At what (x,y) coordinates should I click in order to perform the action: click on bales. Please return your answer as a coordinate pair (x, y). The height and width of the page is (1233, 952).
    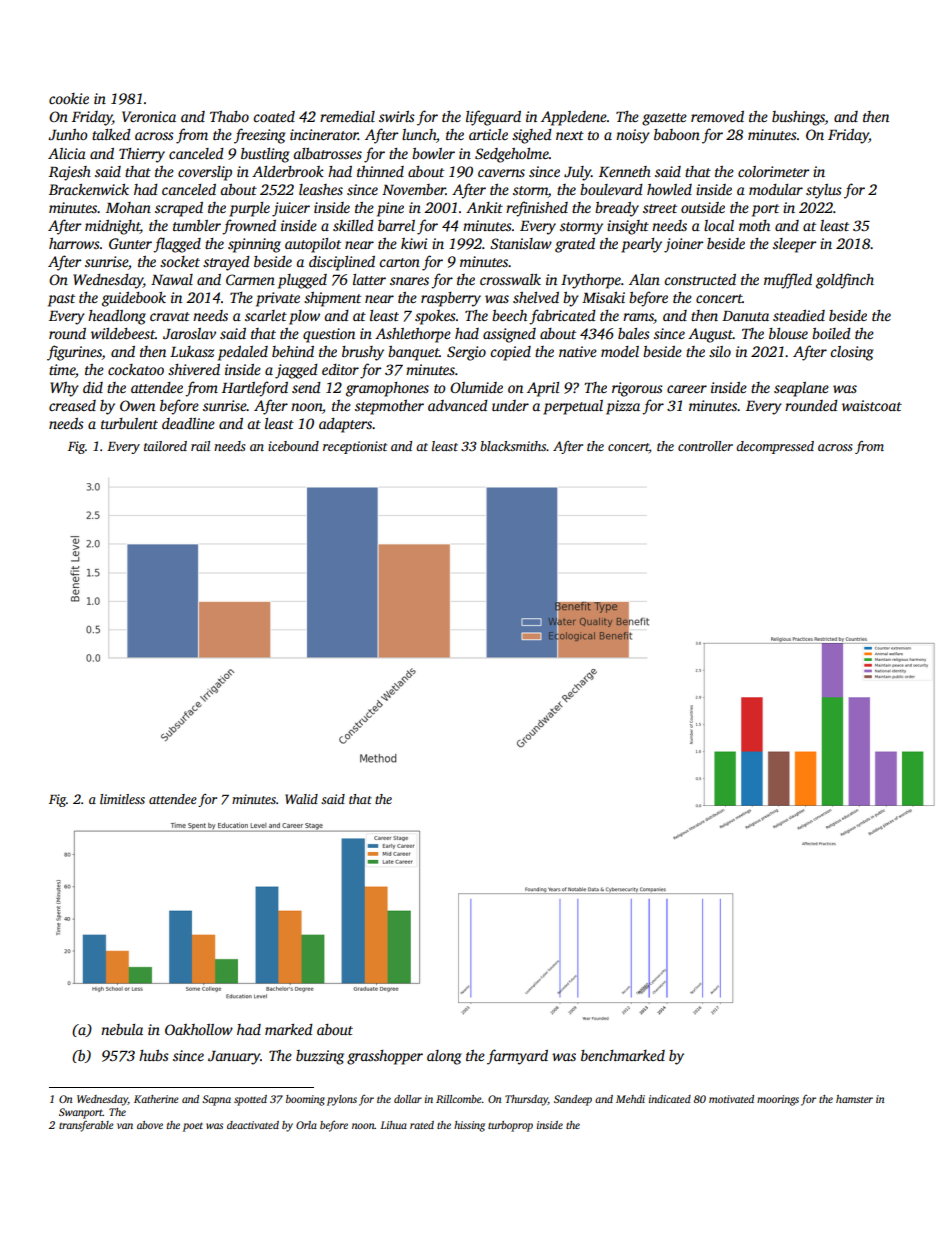
    Looking at the image, I should click on (634, 333).
